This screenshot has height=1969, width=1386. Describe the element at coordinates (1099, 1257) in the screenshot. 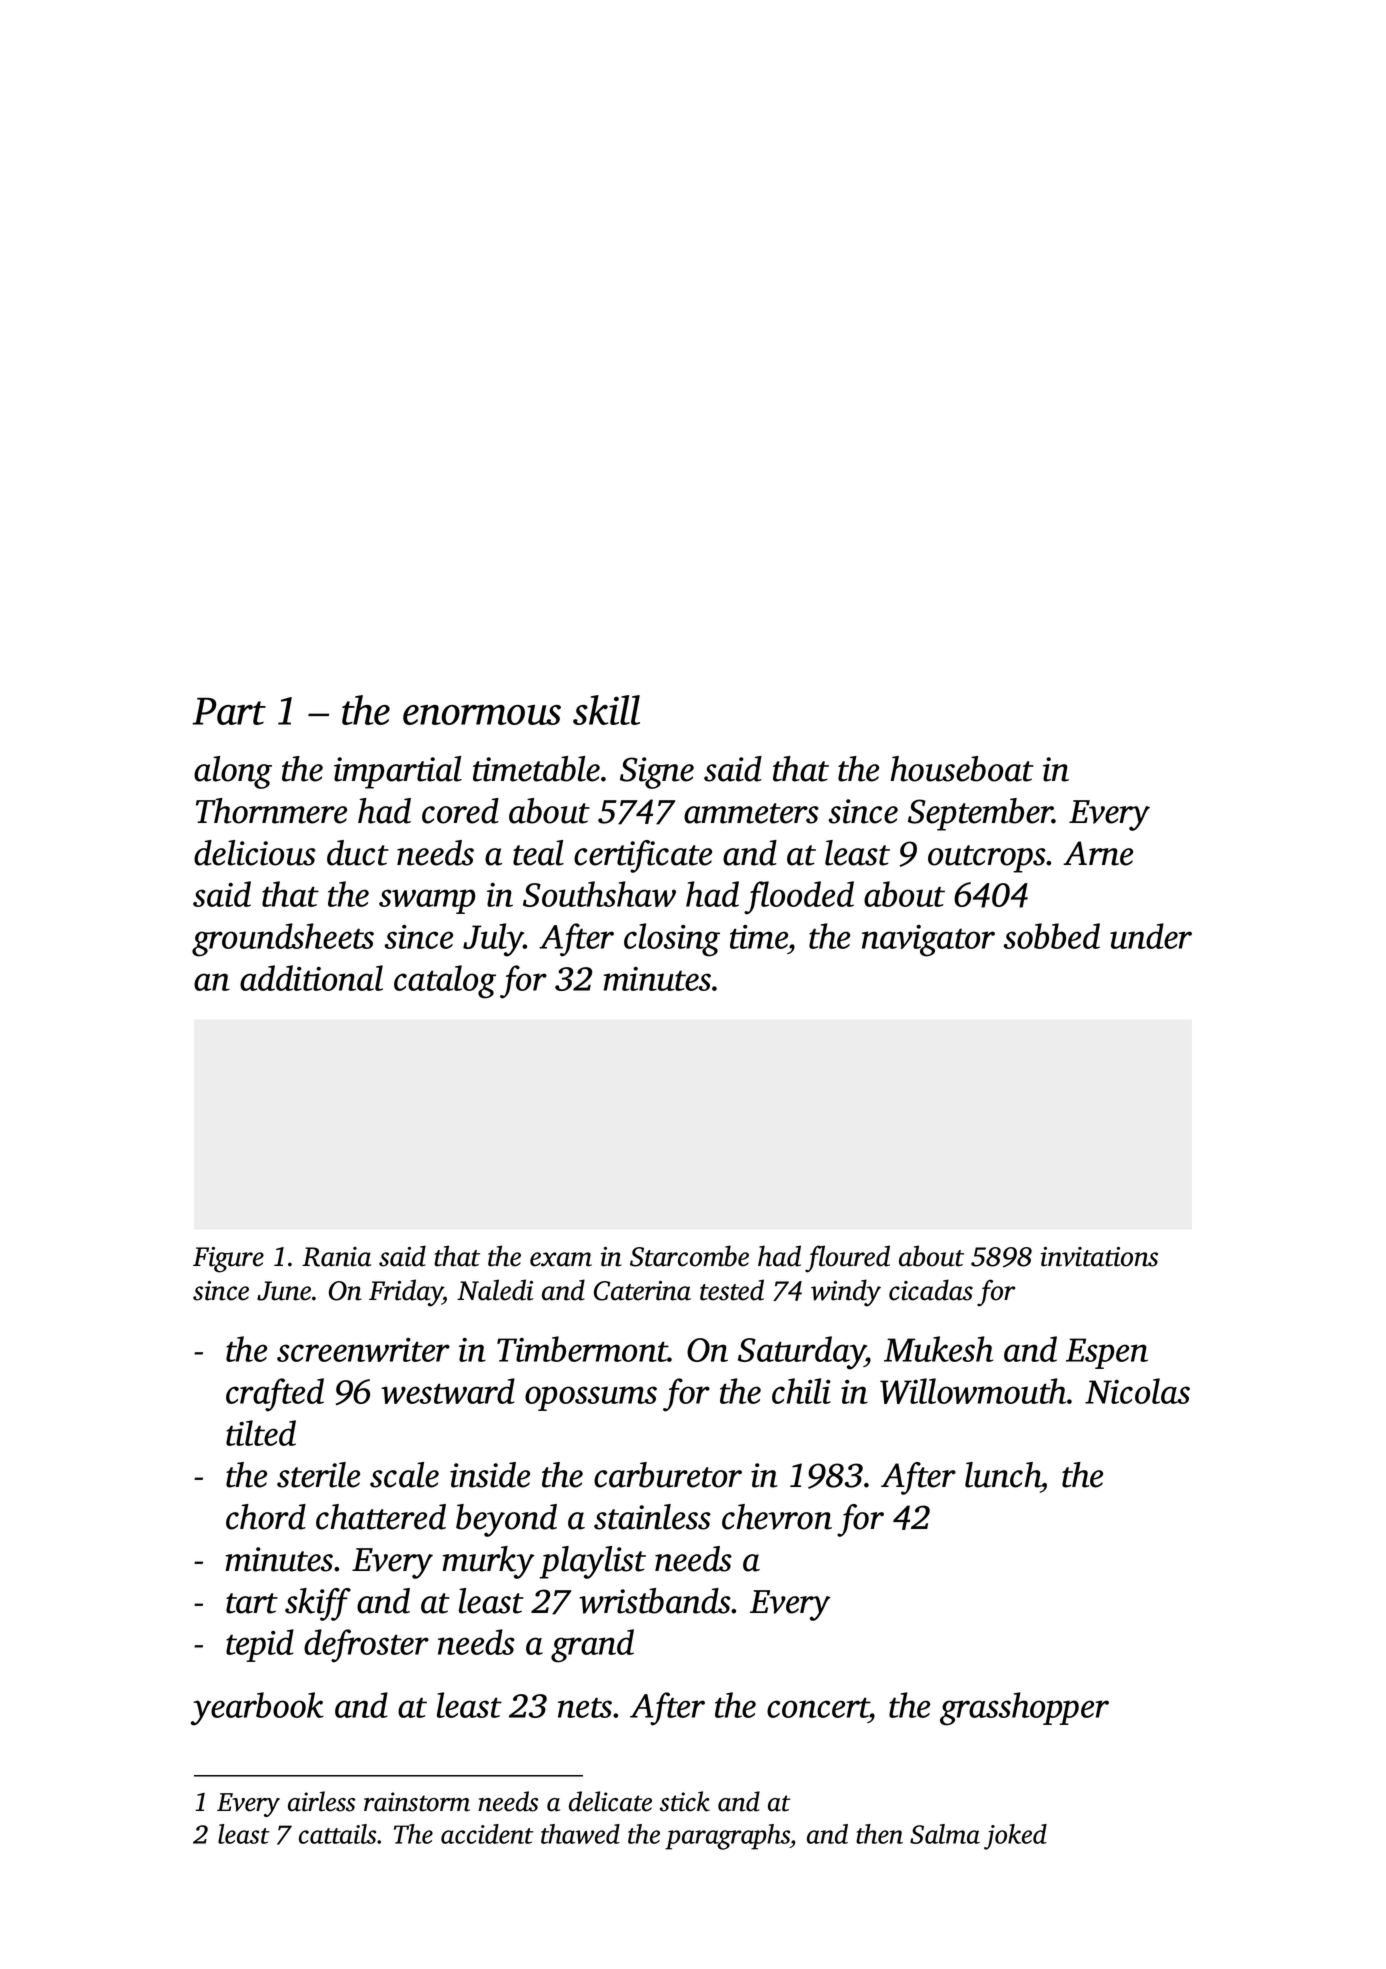

I see `invitations` at that location.
